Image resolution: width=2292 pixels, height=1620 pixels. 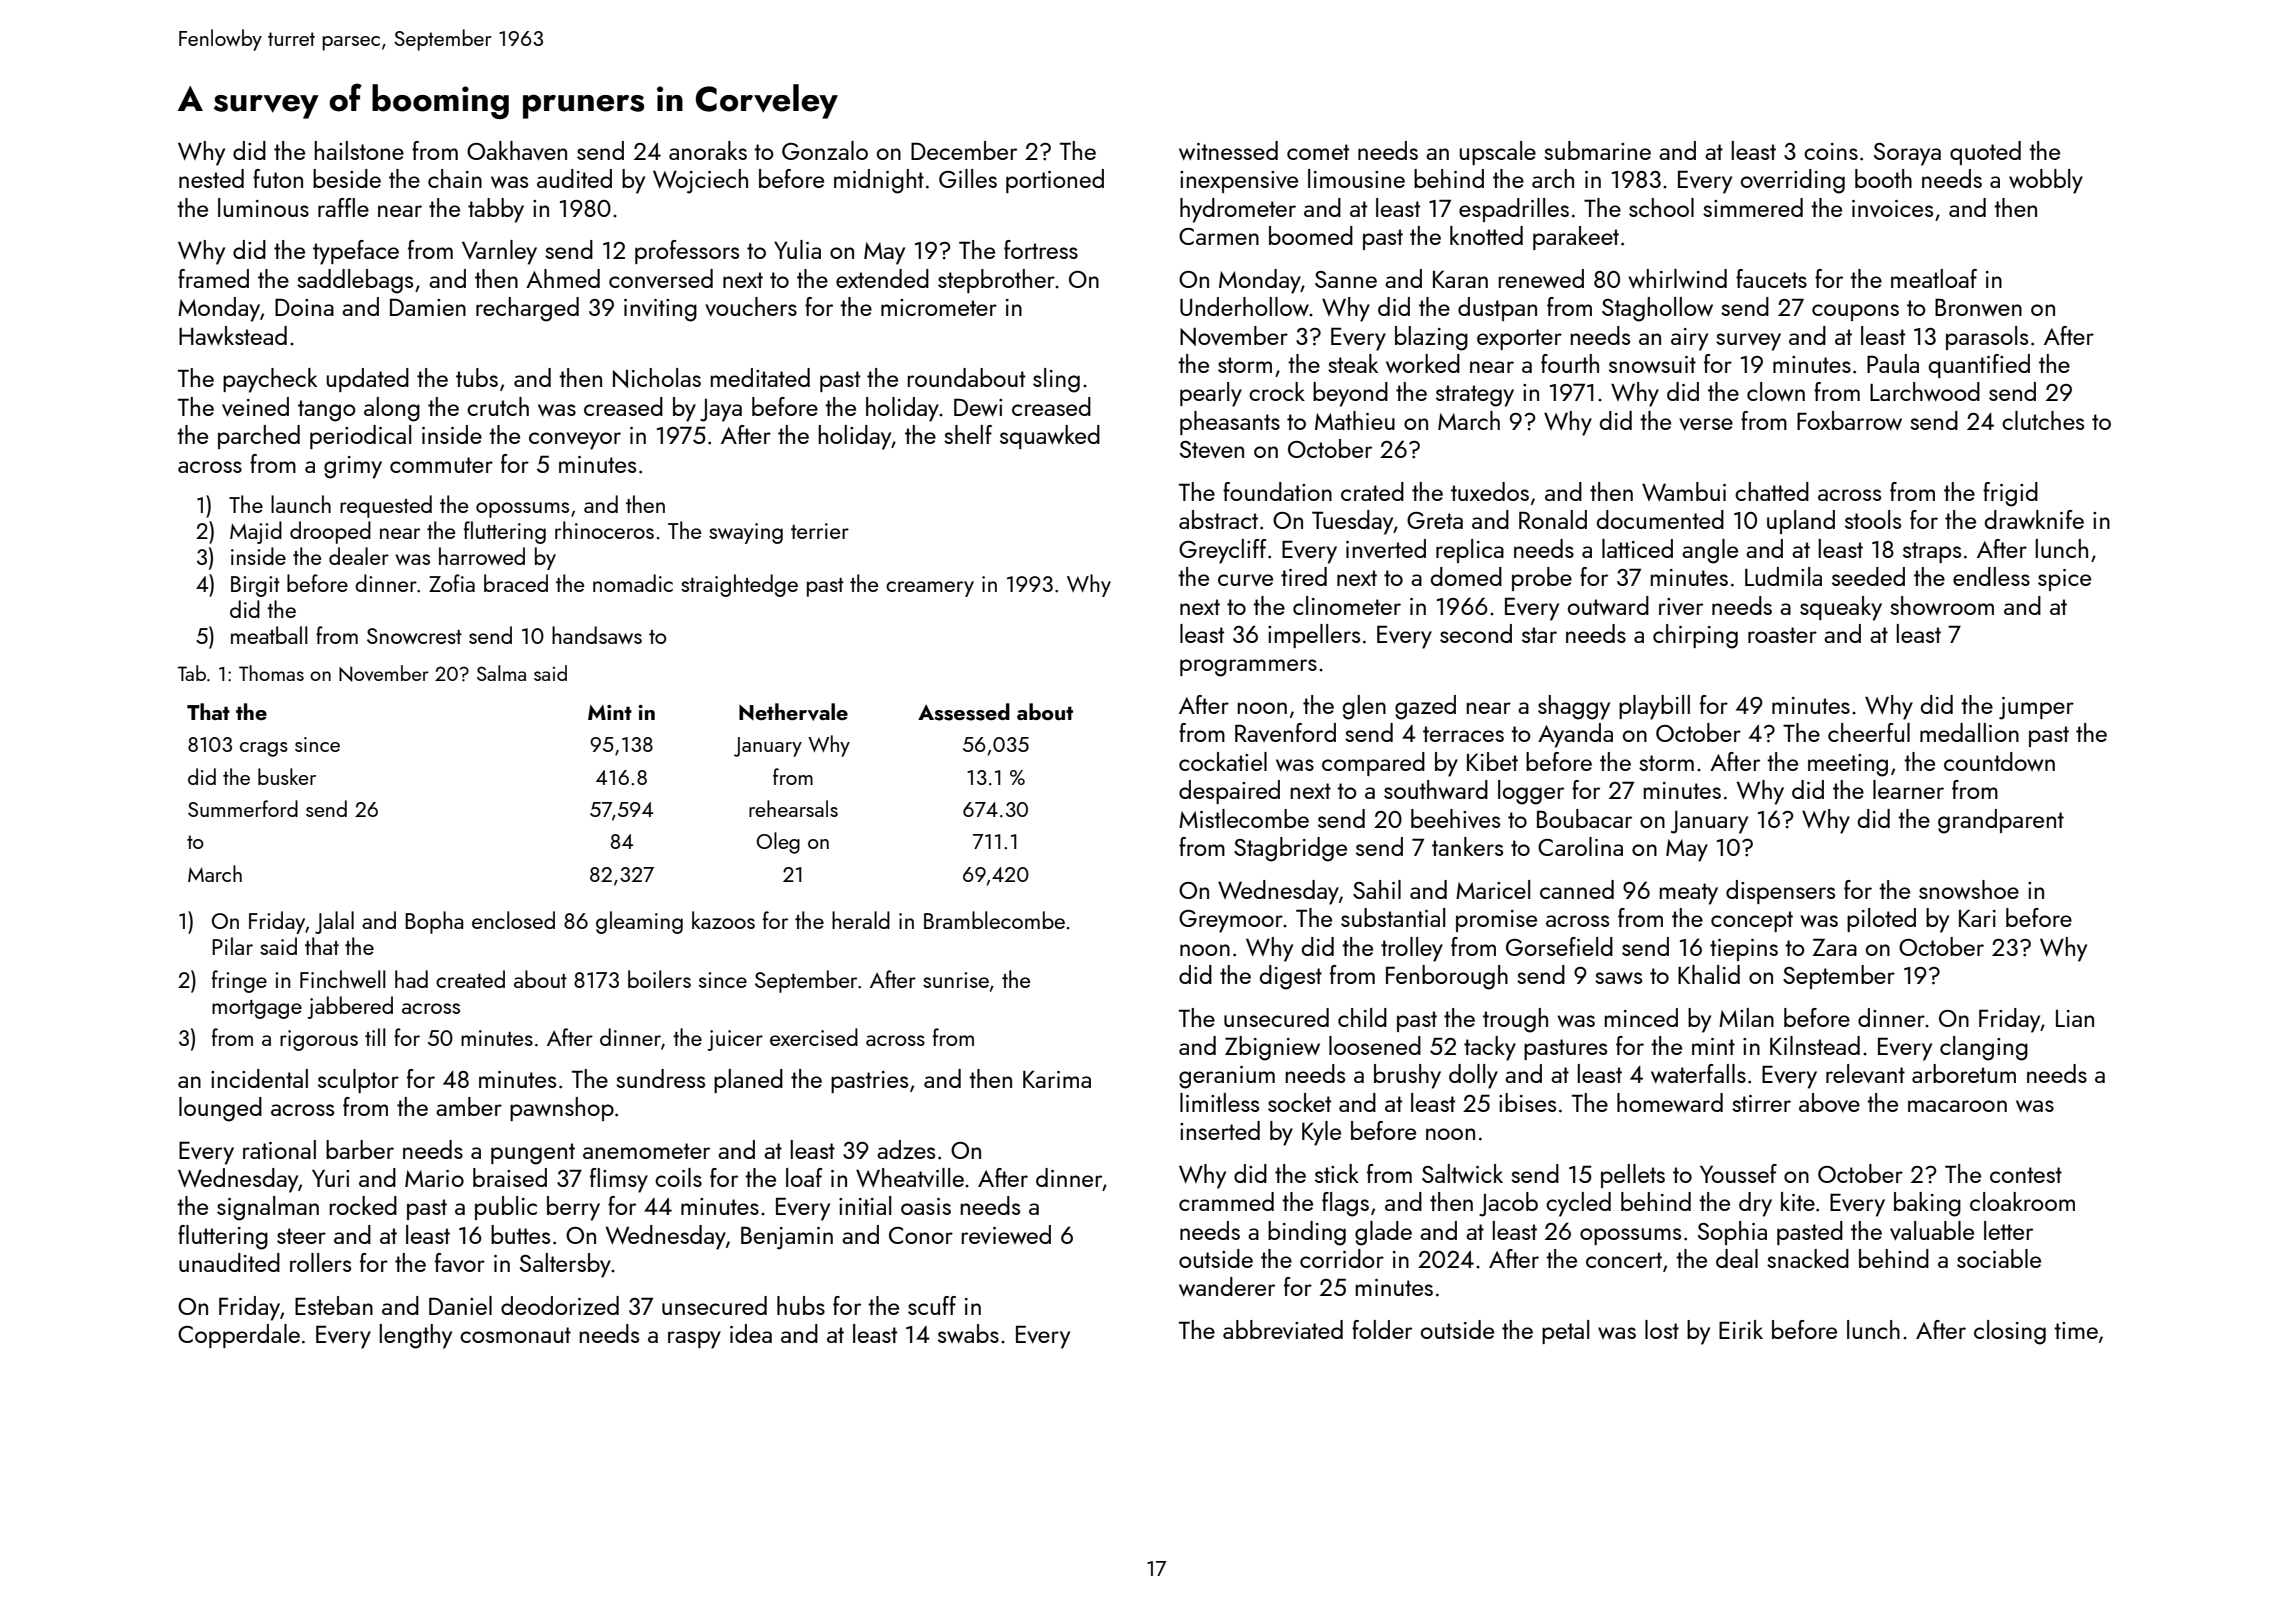 What do you see at coordinates (243, 808) in the screenshot?
I see `Summerford` at bounding box center [243, 808].
